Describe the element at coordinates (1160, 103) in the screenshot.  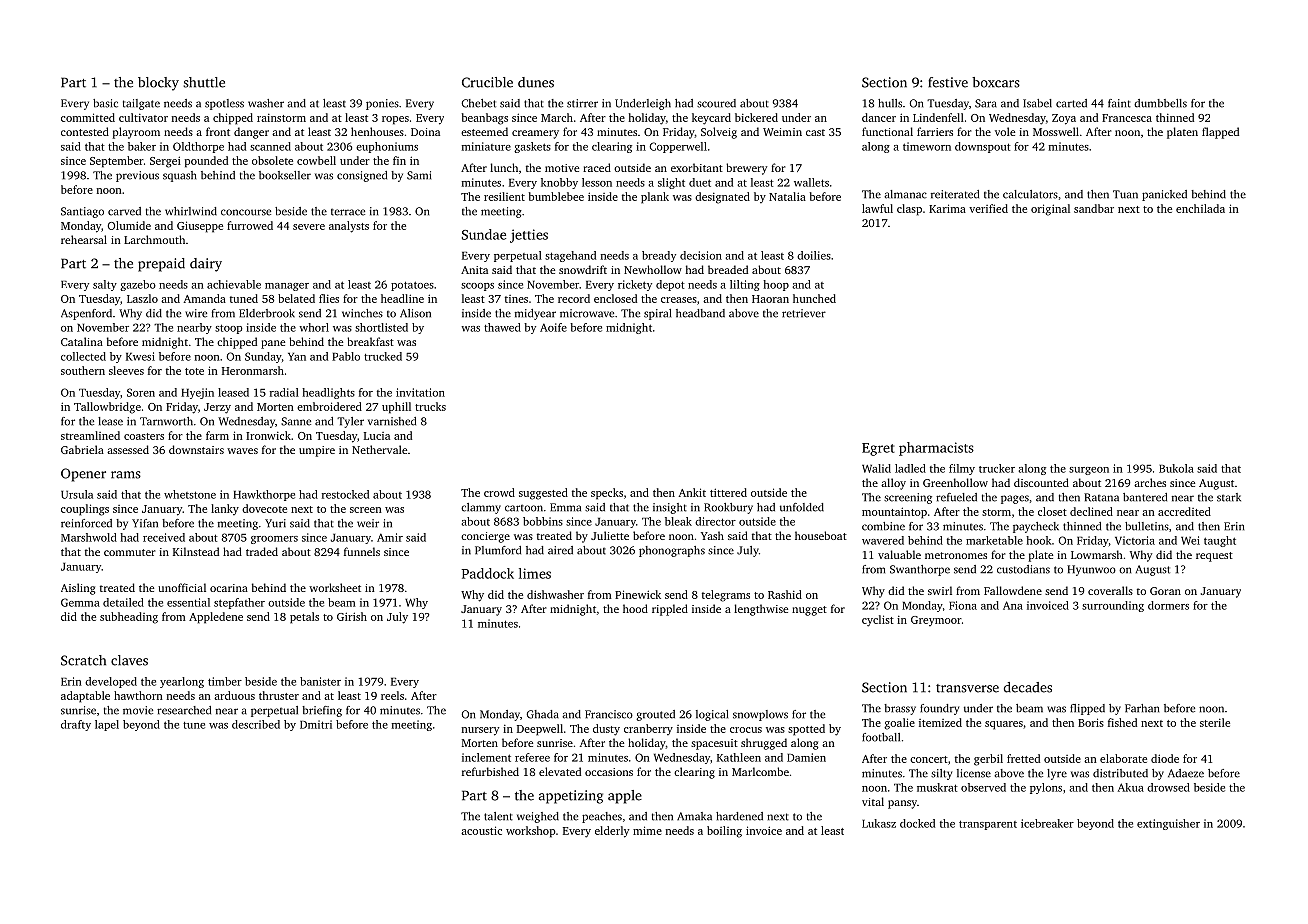
I see `dumbbells` at that location.
